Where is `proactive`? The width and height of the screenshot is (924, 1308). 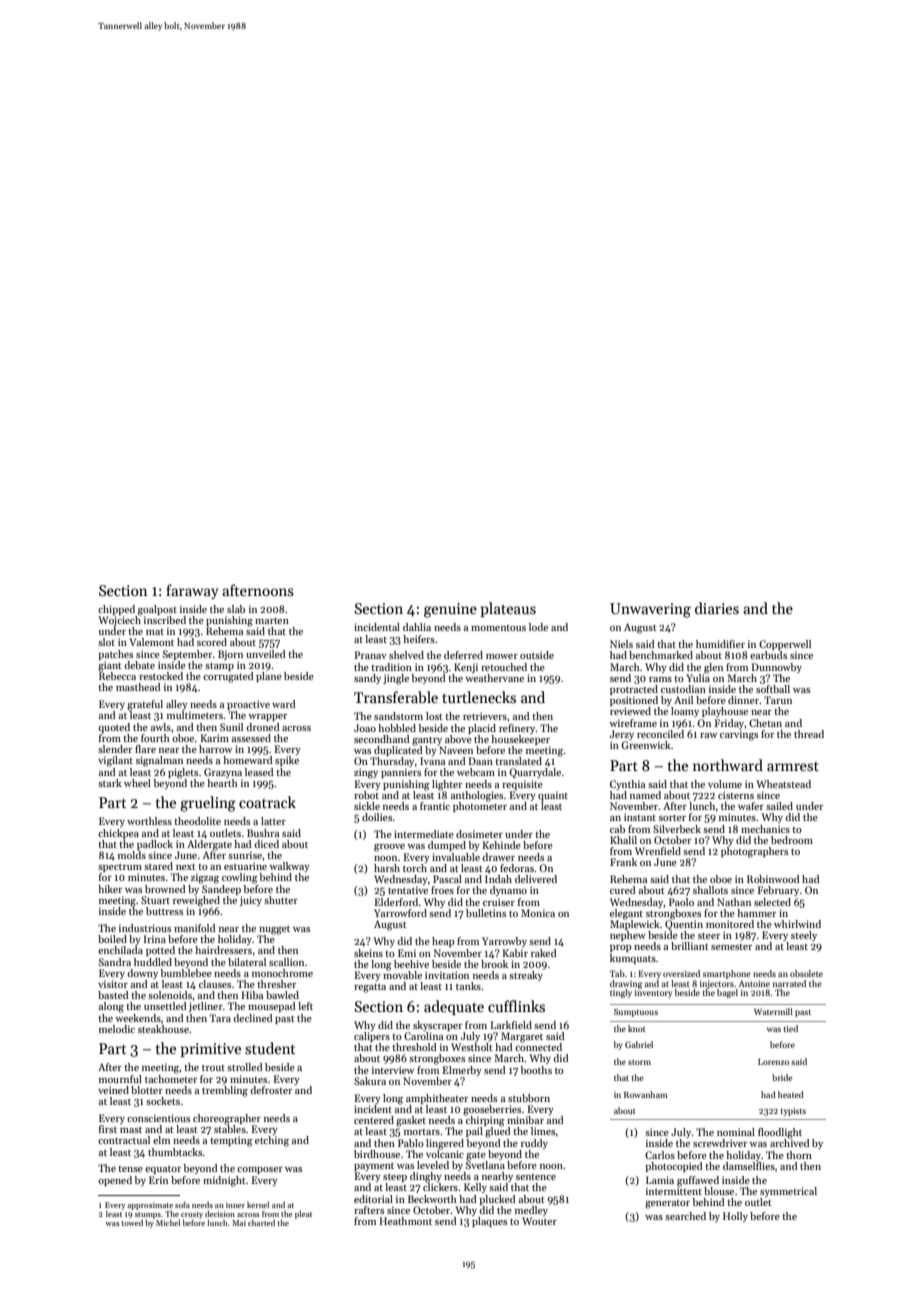 proactive is located at coordinates (248, 705).
